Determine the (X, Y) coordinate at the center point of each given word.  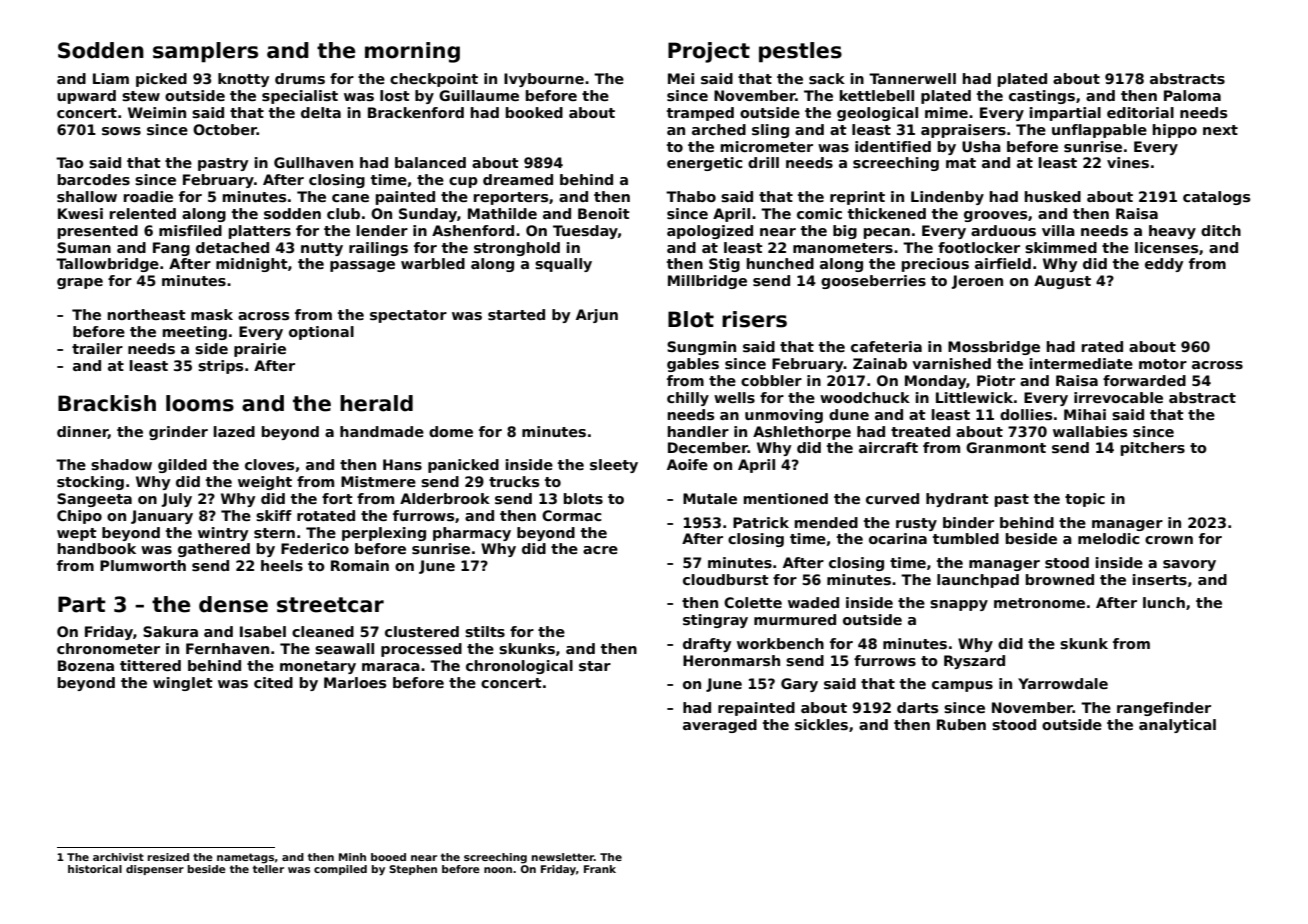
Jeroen (977, 282)
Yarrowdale (1063, 683)
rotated (326, 515)
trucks (514, 481)
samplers (205, 52)
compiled (340, 870)
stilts (485, 631)
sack (827, 78)
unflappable (1099, 131)
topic (1085, 500)
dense (233, 604)
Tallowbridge (107, 265)
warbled (433, 263)
